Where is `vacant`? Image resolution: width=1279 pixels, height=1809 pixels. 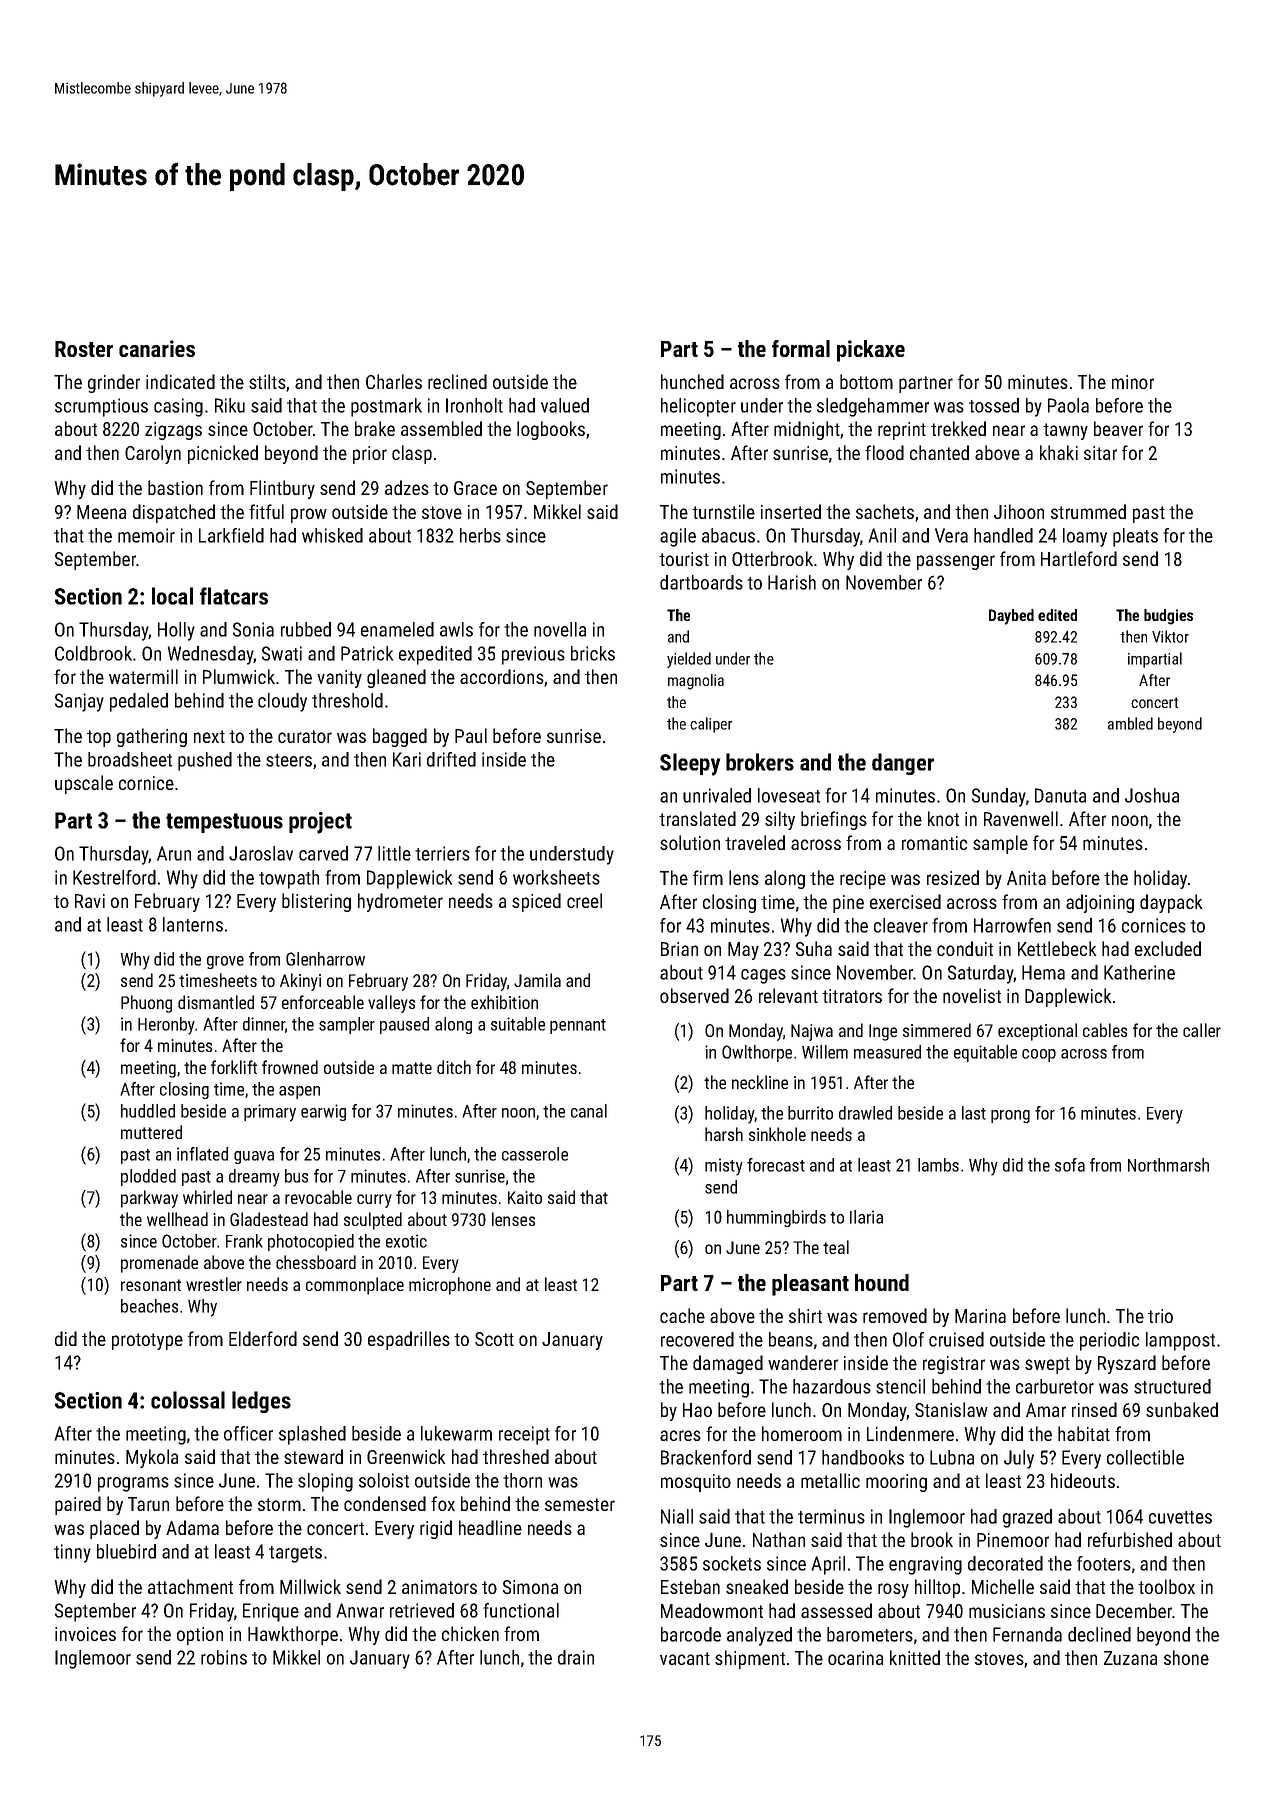 vacant is located at coordinates (685, 1658).
